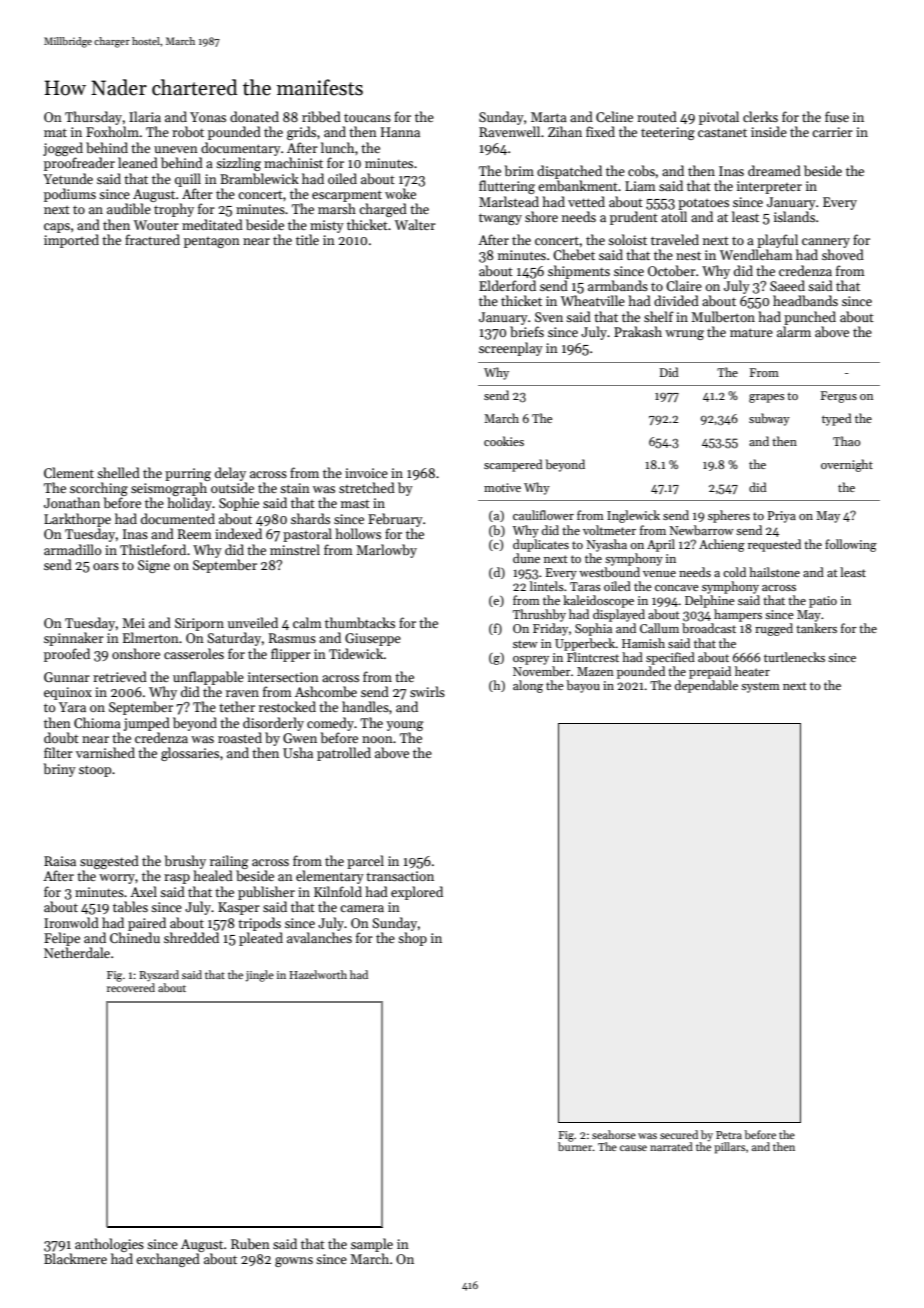 Image resolution: width=924 pixels, height=1308 pixels. I want to click on Larkthorpe, so click(77, 520).
